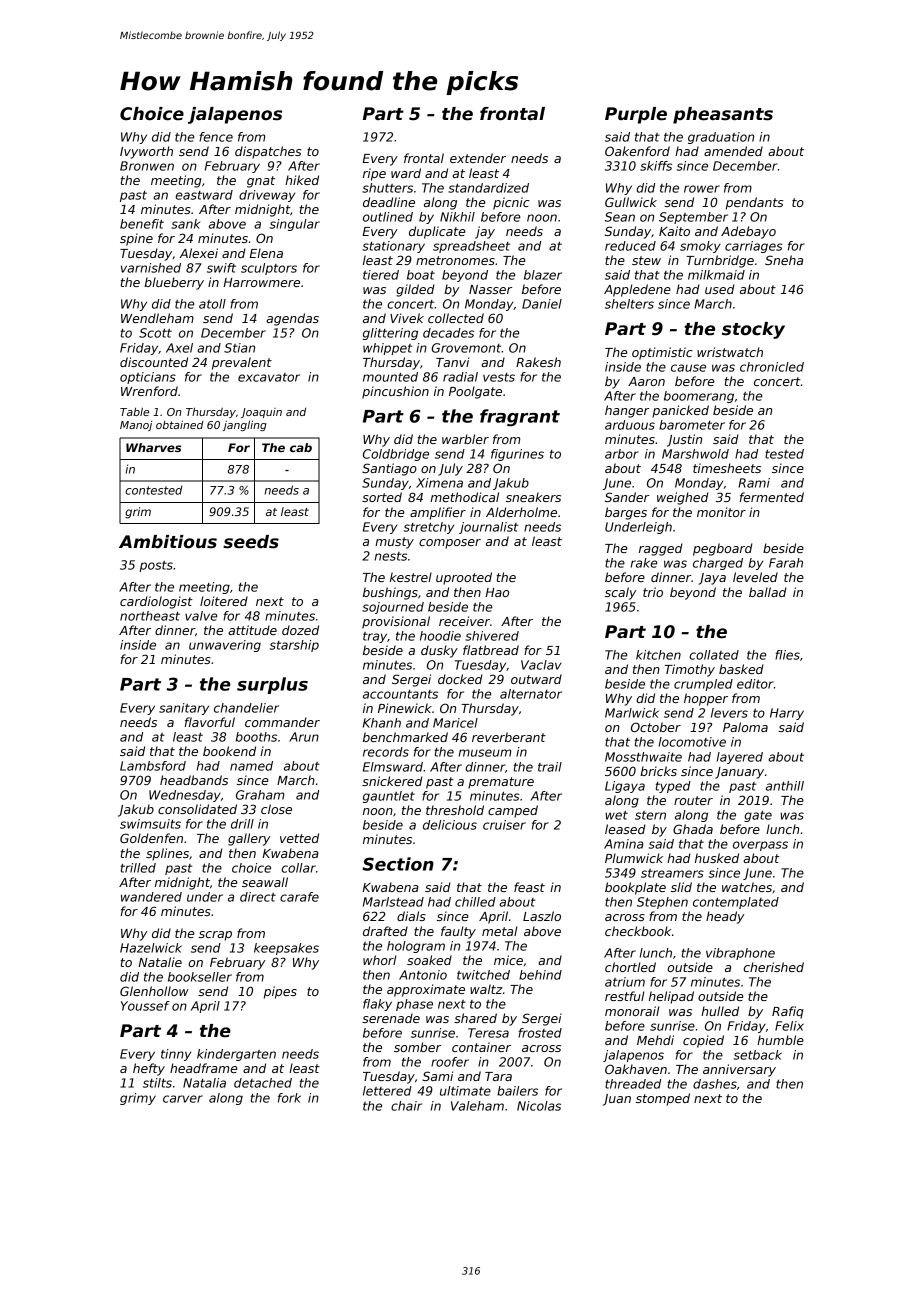 This document has width=924, height=1308. I want to click on Section, so click(398, 864).
